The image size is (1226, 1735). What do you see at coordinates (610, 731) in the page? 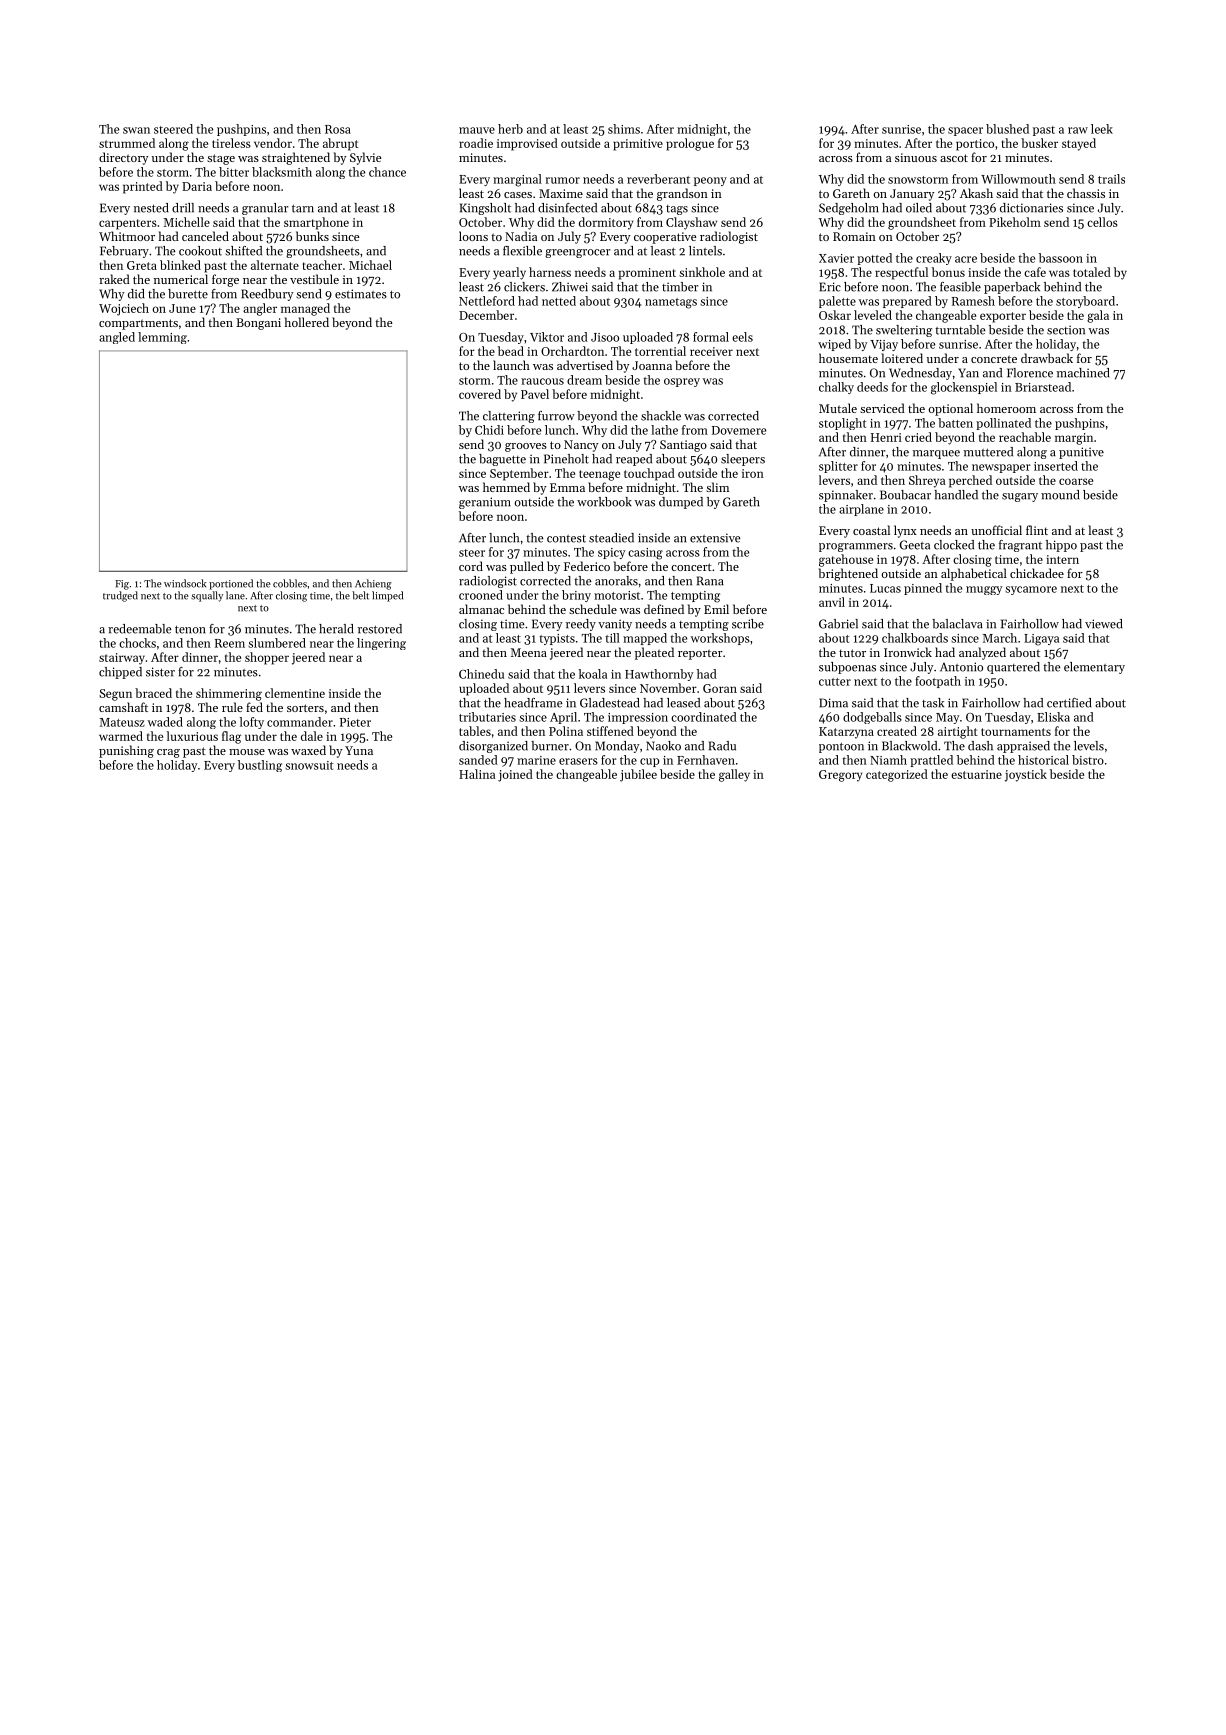
I see `stiffened` at bounding box center [610, 731].
